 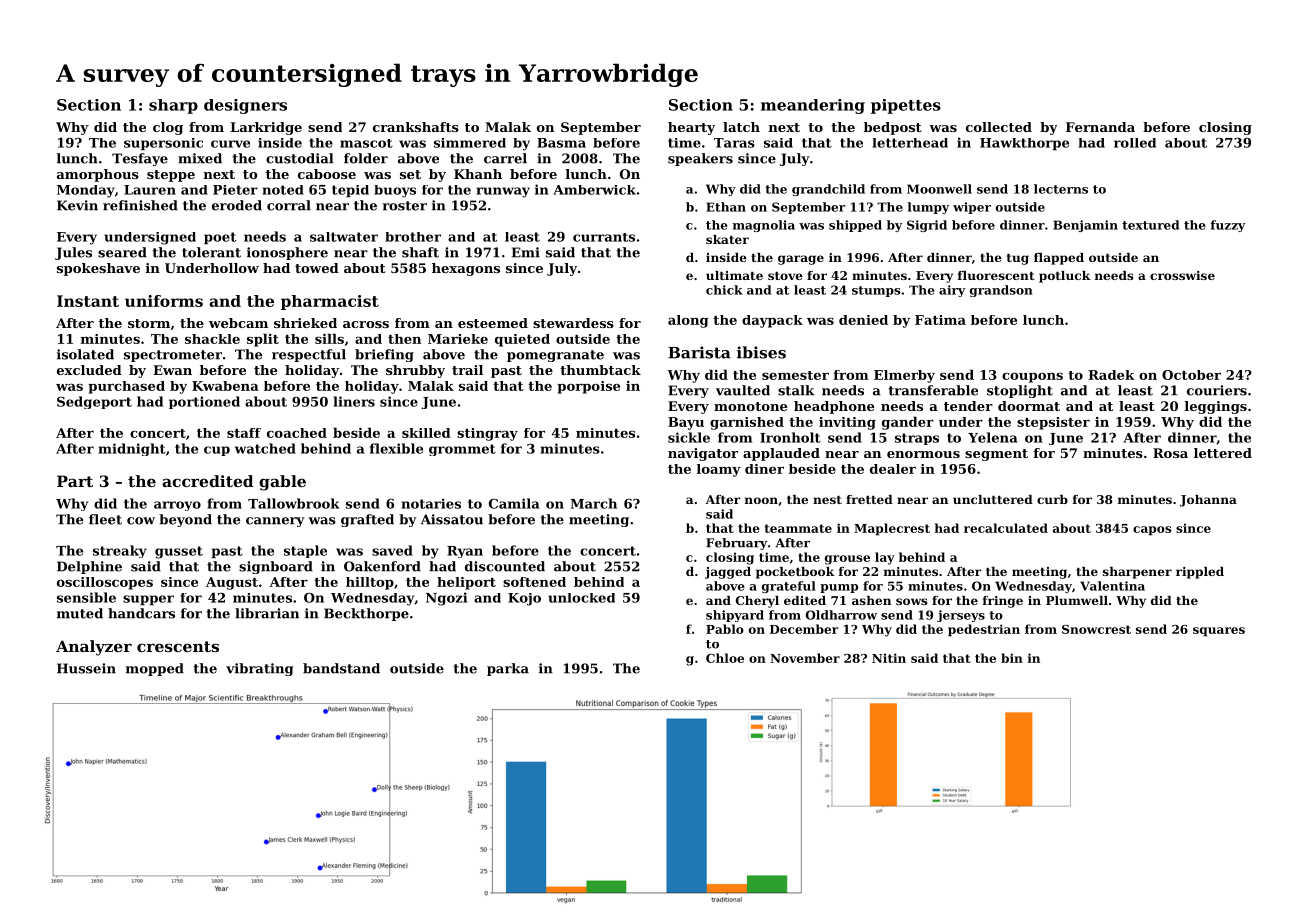 What do you see at coordinates (259, 669) in the screenshot?
I see `vibrating` at bounding box center [259, 669].
